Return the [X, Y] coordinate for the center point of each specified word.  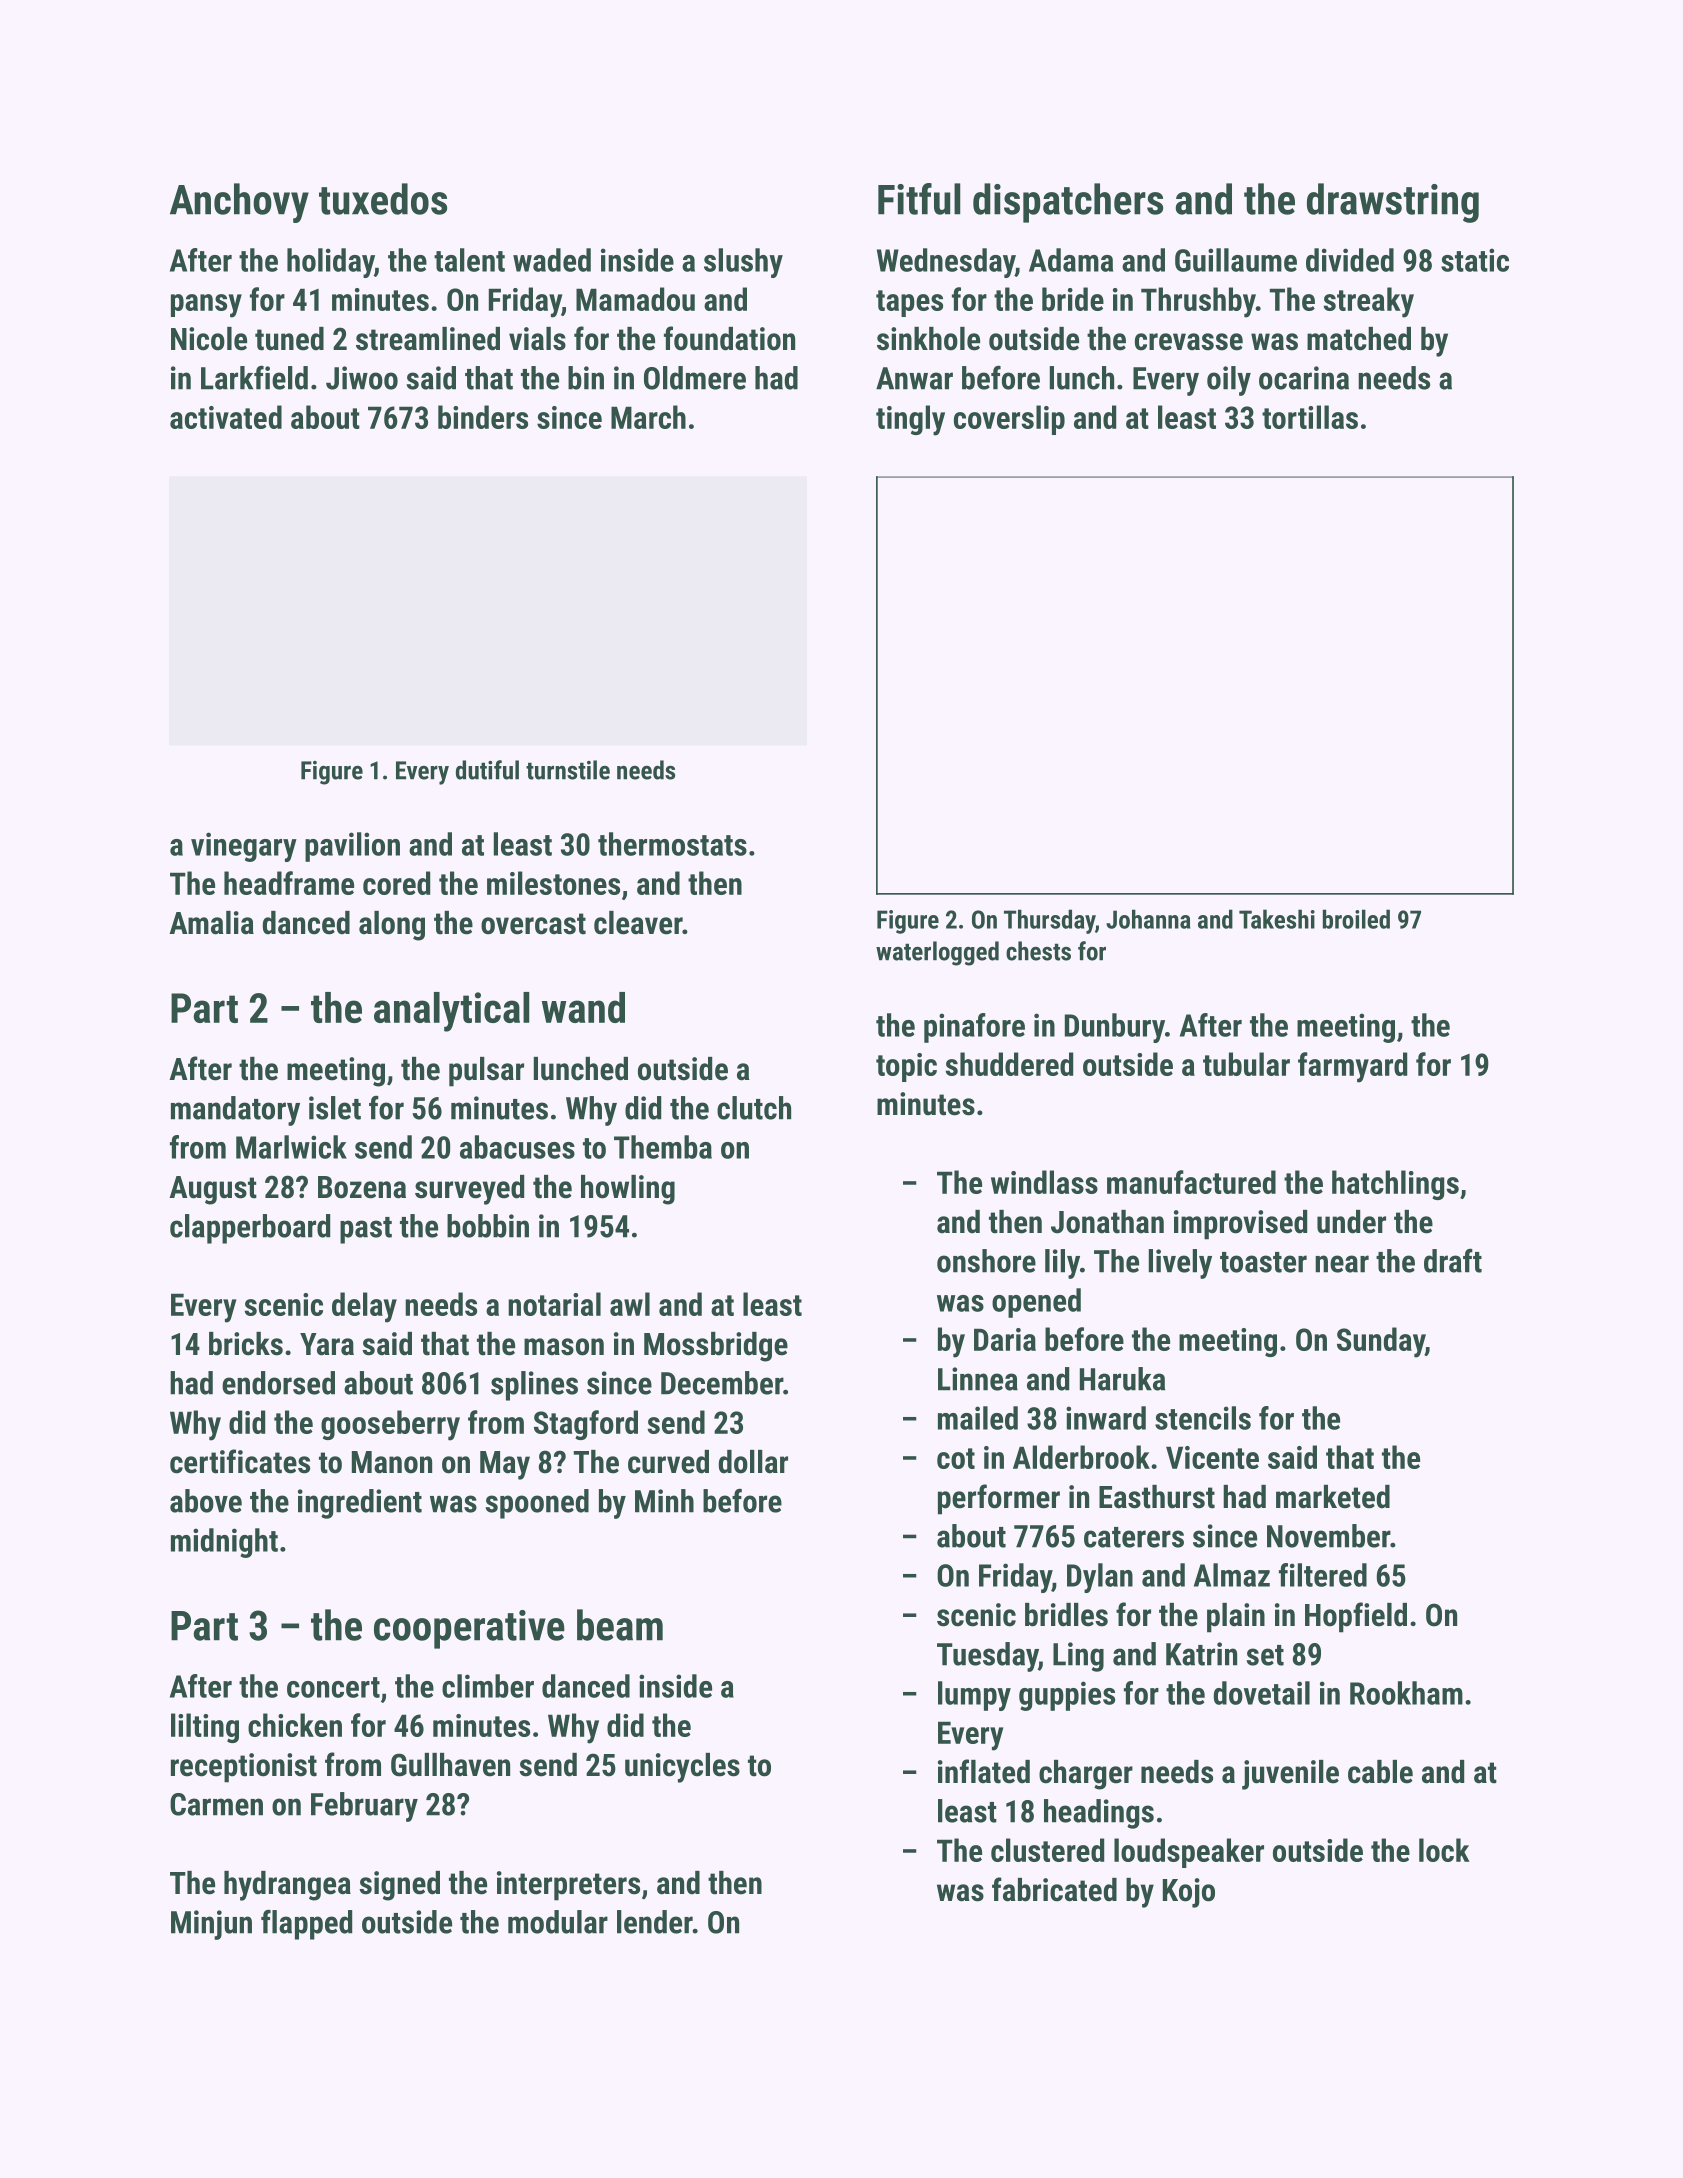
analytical [452, 1012]
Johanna [1148, 919]
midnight [224, 1543]
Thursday [1049, 921]
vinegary [244, 847]
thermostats [672, 844]
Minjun [211, 1925]
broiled [1356, 919]
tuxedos [383, 199]
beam [620, 1625]
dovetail [1262, 1693]
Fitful [919, 199]
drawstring [1393, 203]
